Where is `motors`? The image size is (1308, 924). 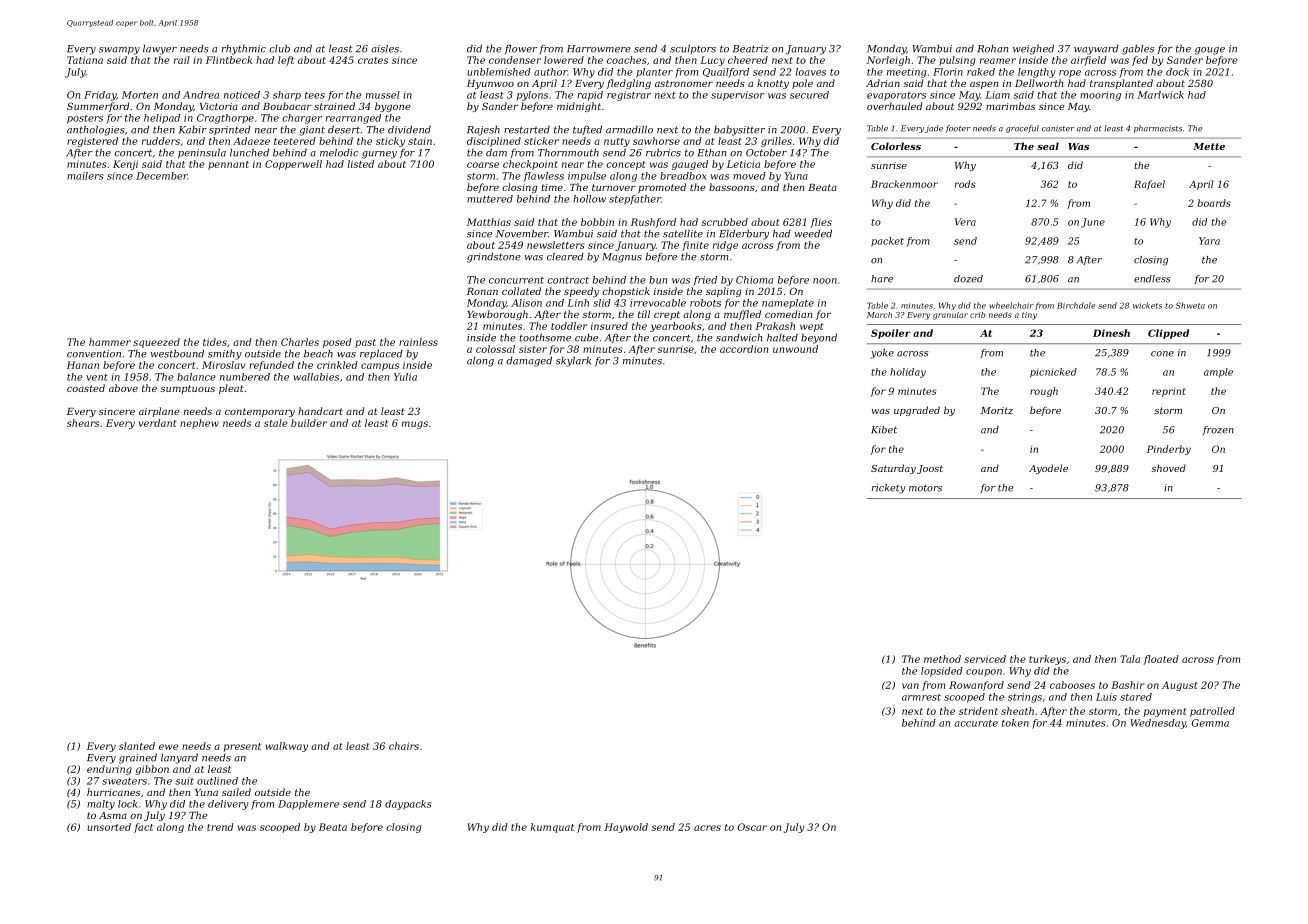 motors is located at coordinates (925, 488).
